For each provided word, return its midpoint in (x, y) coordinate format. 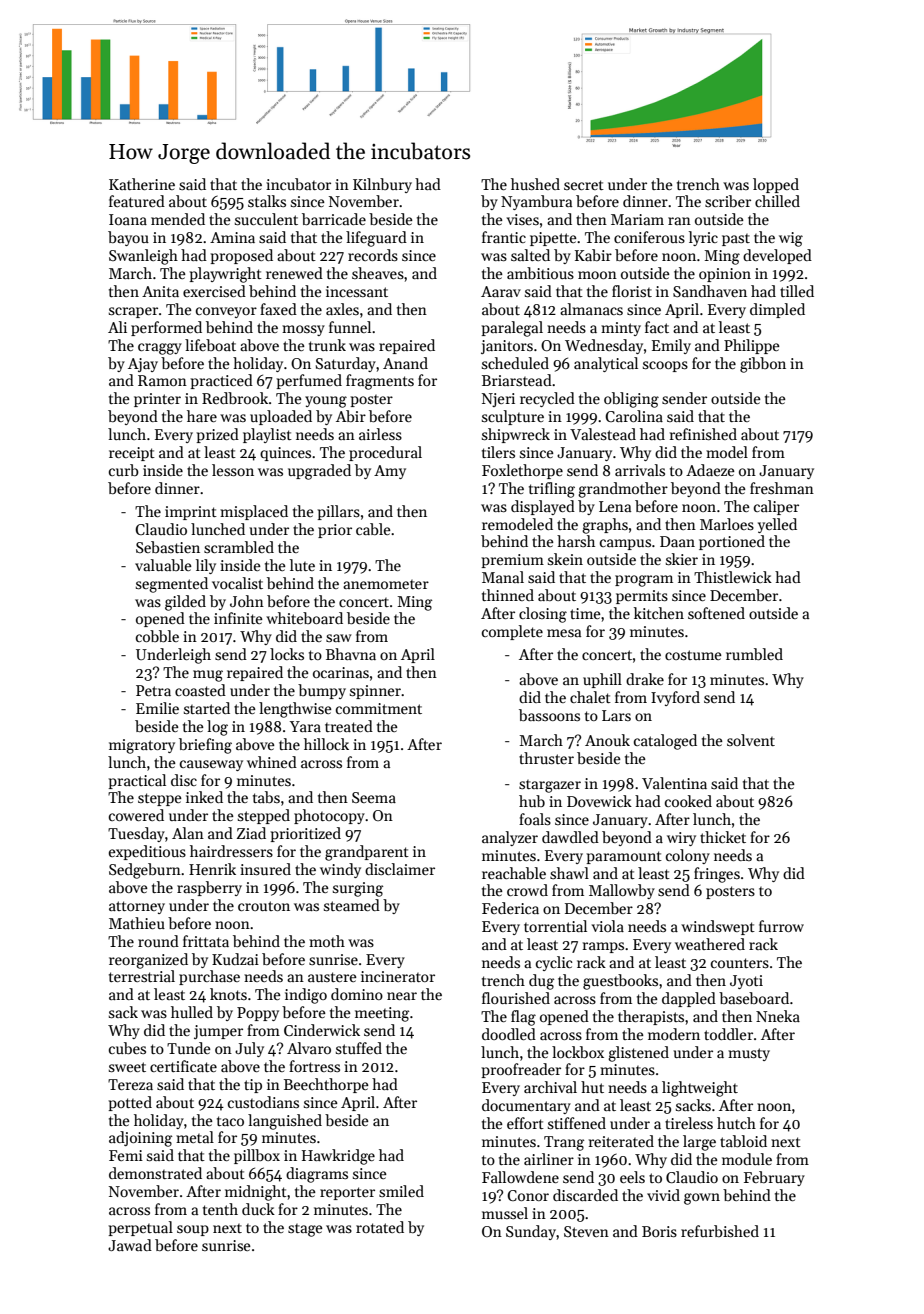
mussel (505, 1213)
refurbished (720, 1231)
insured (265, 869)
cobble (157, 636)
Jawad (130, 1245)
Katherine (142, 184)
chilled (777, 201)
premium (513, 561)
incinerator (398, 976)
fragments (380, 382)
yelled (777, 525)
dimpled (777, 310)
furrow (781, 926)
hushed (535, 184)
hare (202, 416)
